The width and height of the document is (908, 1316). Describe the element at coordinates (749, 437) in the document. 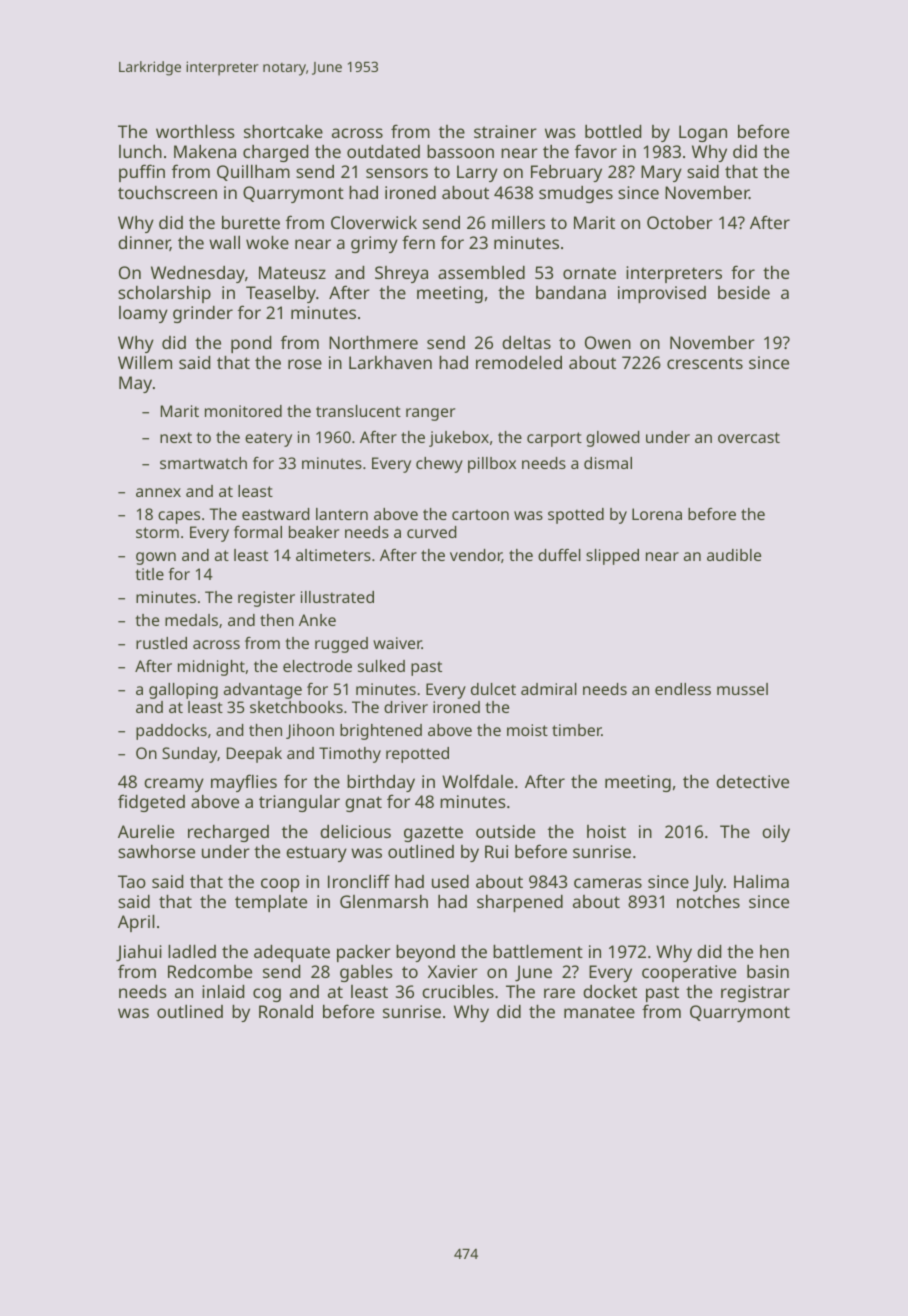

I see `overcast` at that location.
